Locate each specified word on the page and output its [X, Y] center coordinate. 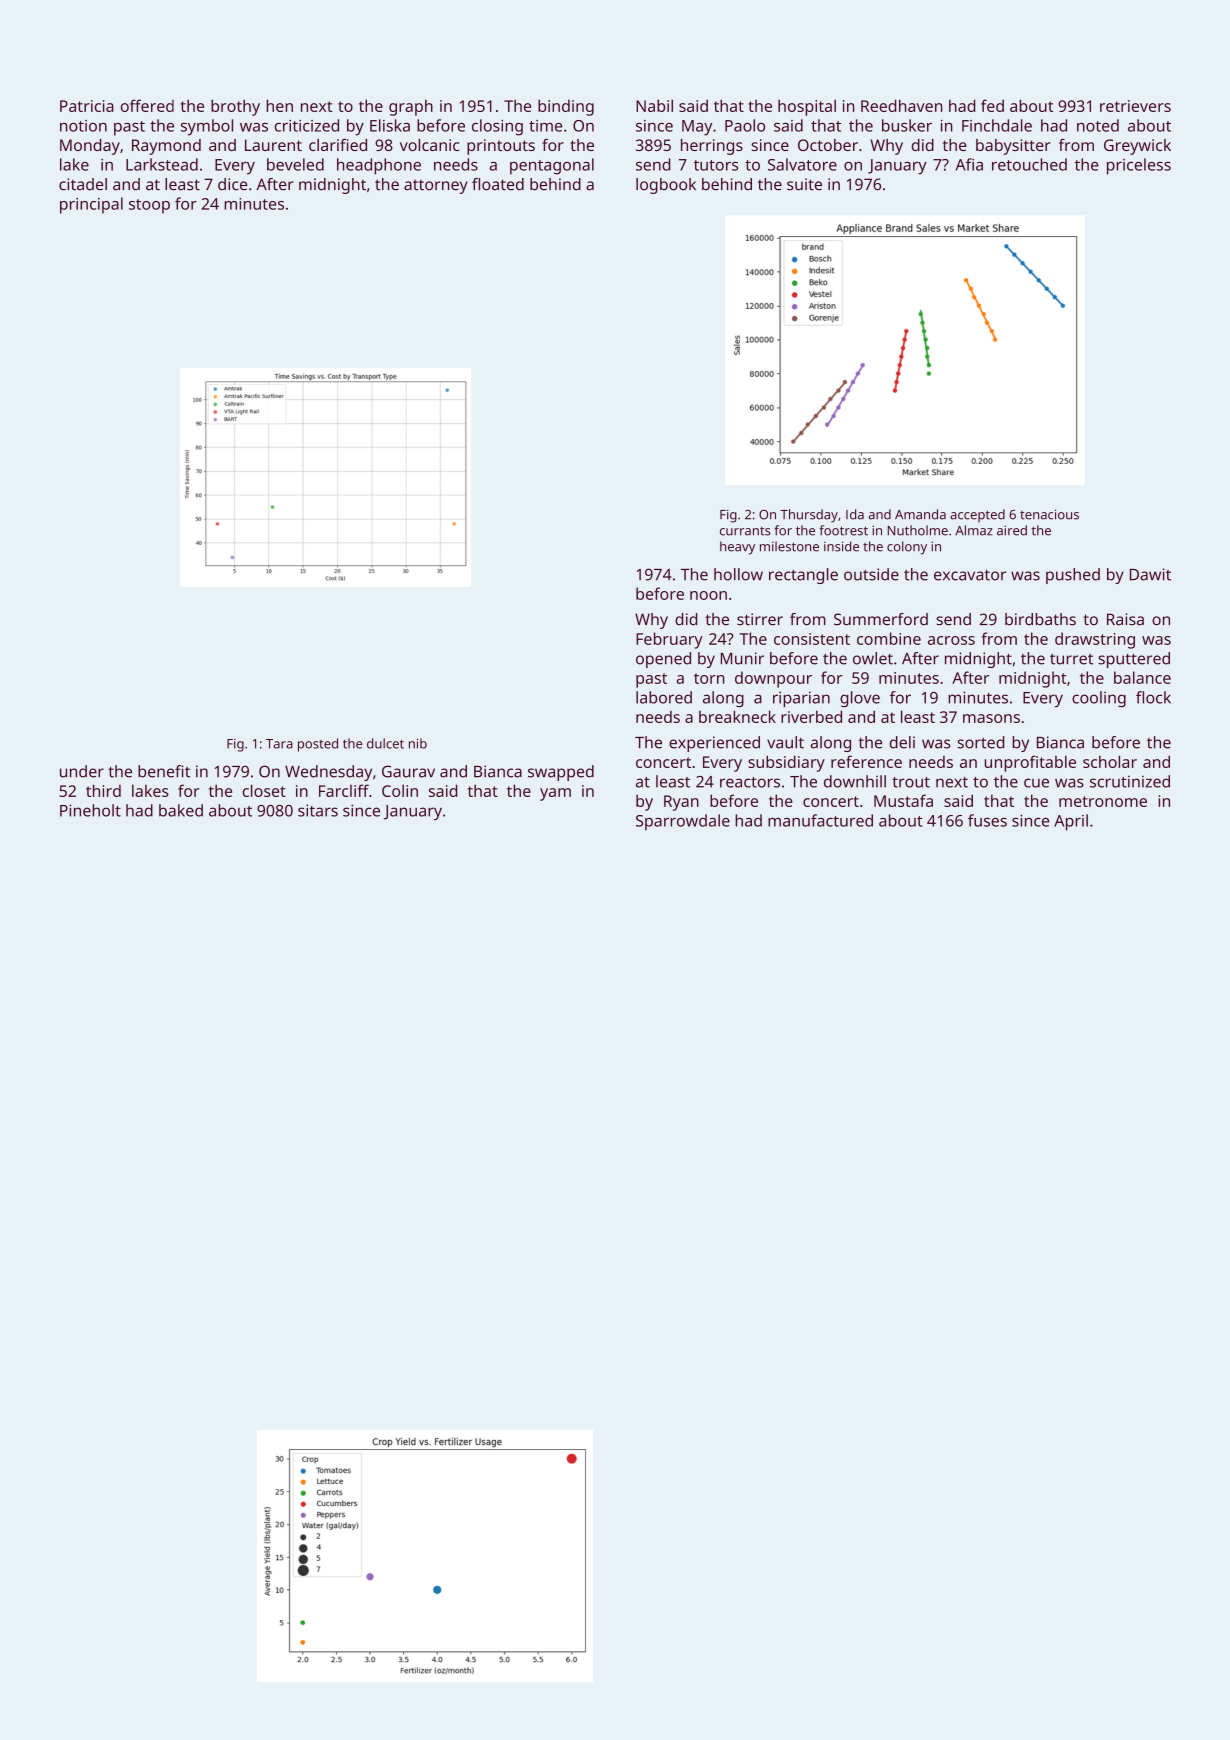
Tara [279, 744]
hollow [738, 574]
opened [663, 660]
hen [279, 105]
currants [745, 531]
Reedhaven [901, 105]
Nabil [654, 105]
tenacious [1049, 514]
